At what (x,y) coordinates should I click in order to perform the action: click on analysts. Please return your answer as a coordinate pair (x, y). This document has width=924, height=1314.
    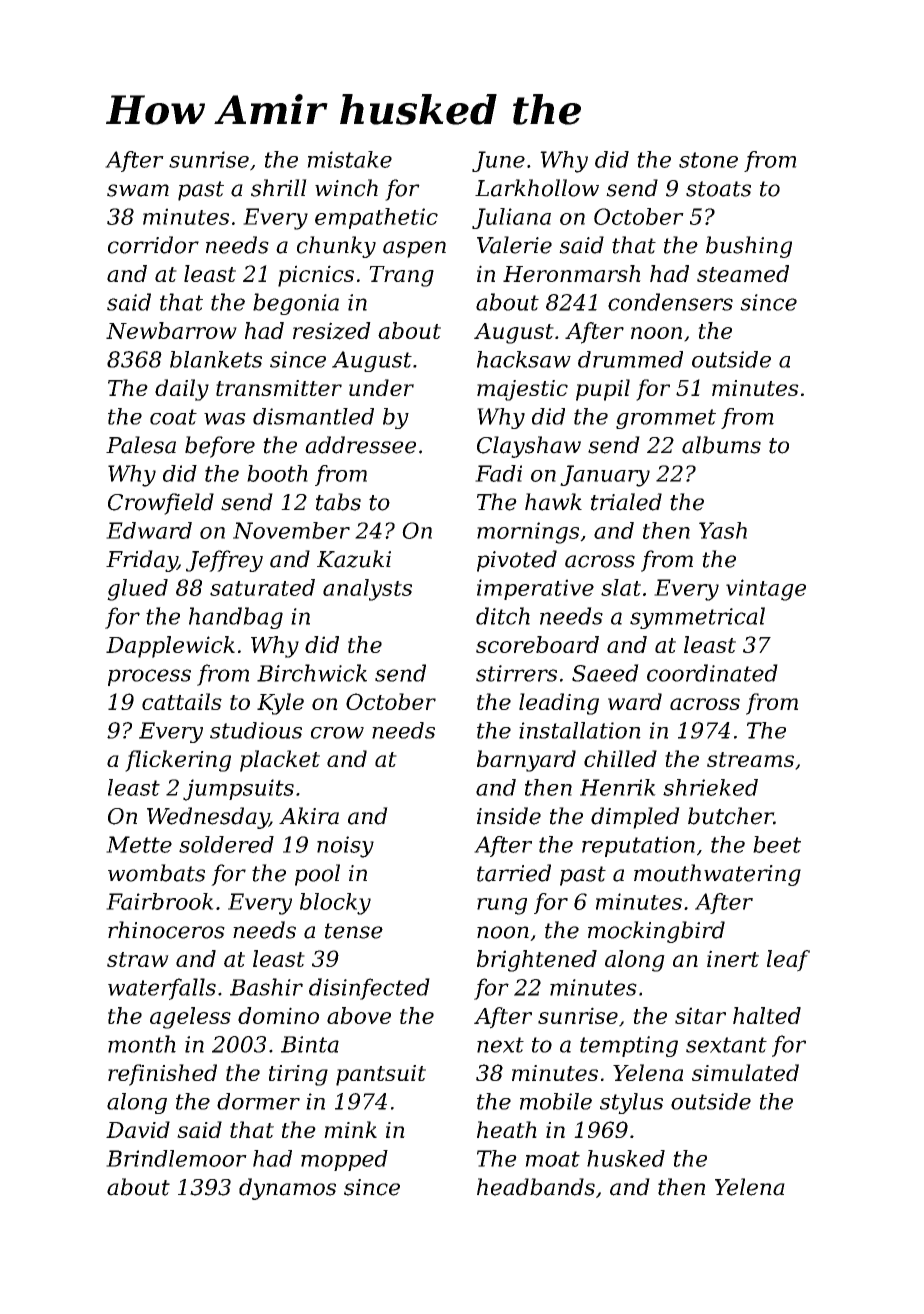
    Looking at the image, I should click on (367, 590).
